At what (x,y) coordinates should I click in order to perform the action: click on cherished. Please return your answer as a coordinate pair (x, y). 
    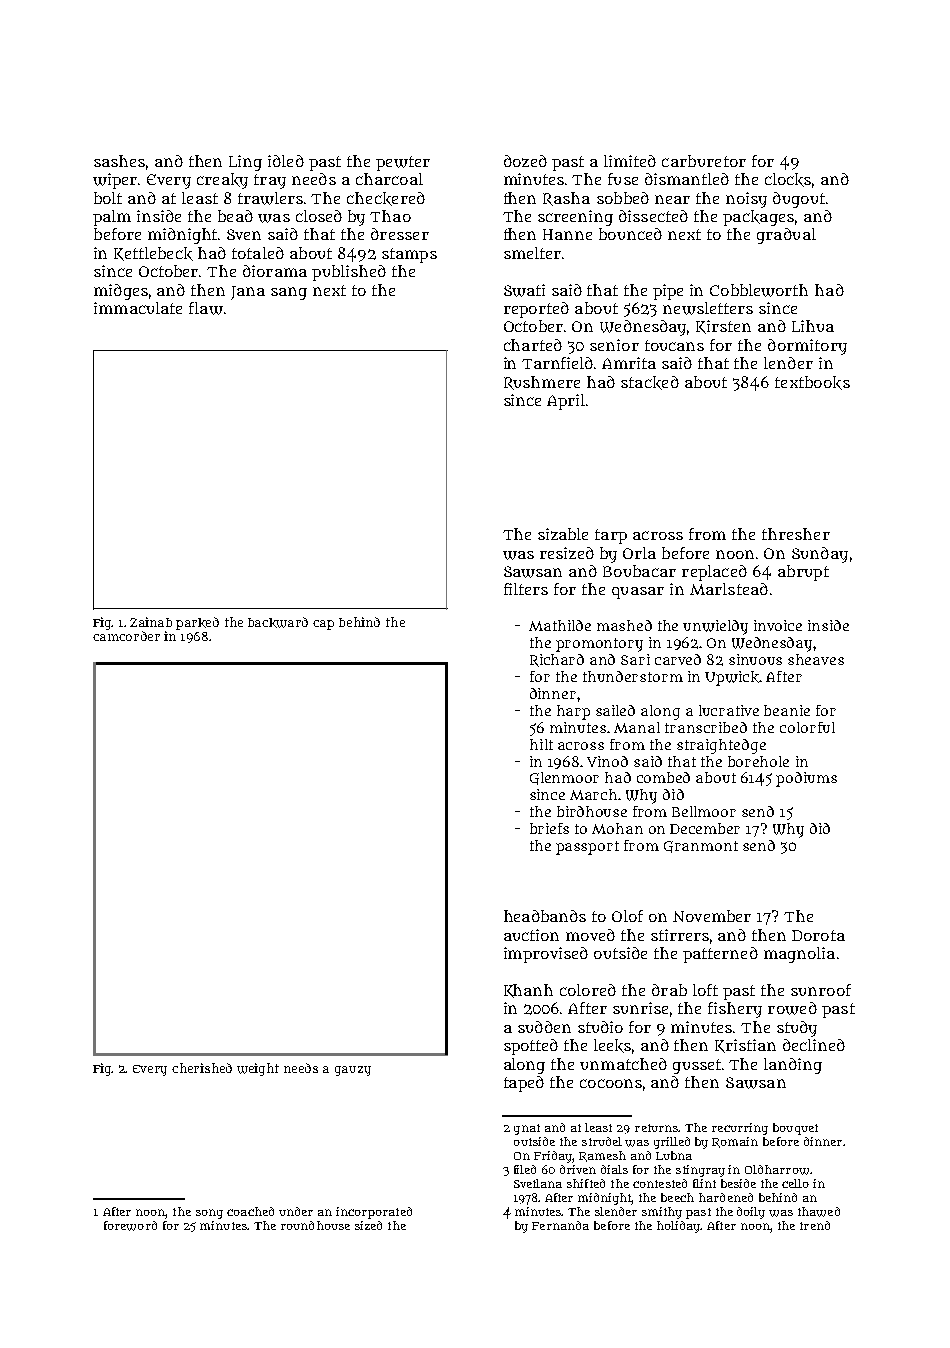
    Looking at the image, I should click on (202, 1068).
